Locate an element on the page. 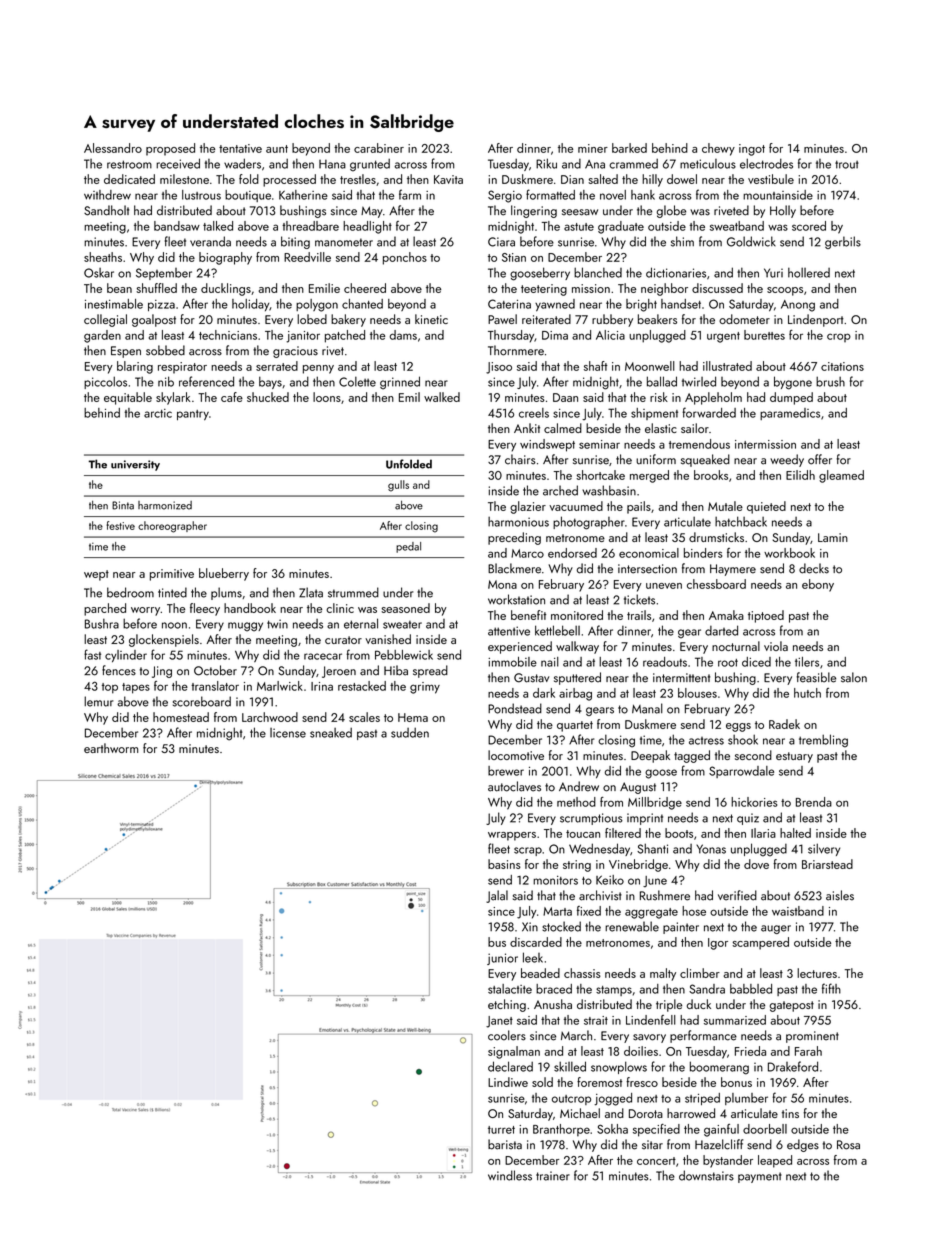  windless is located at coordinates (510, 1175).
